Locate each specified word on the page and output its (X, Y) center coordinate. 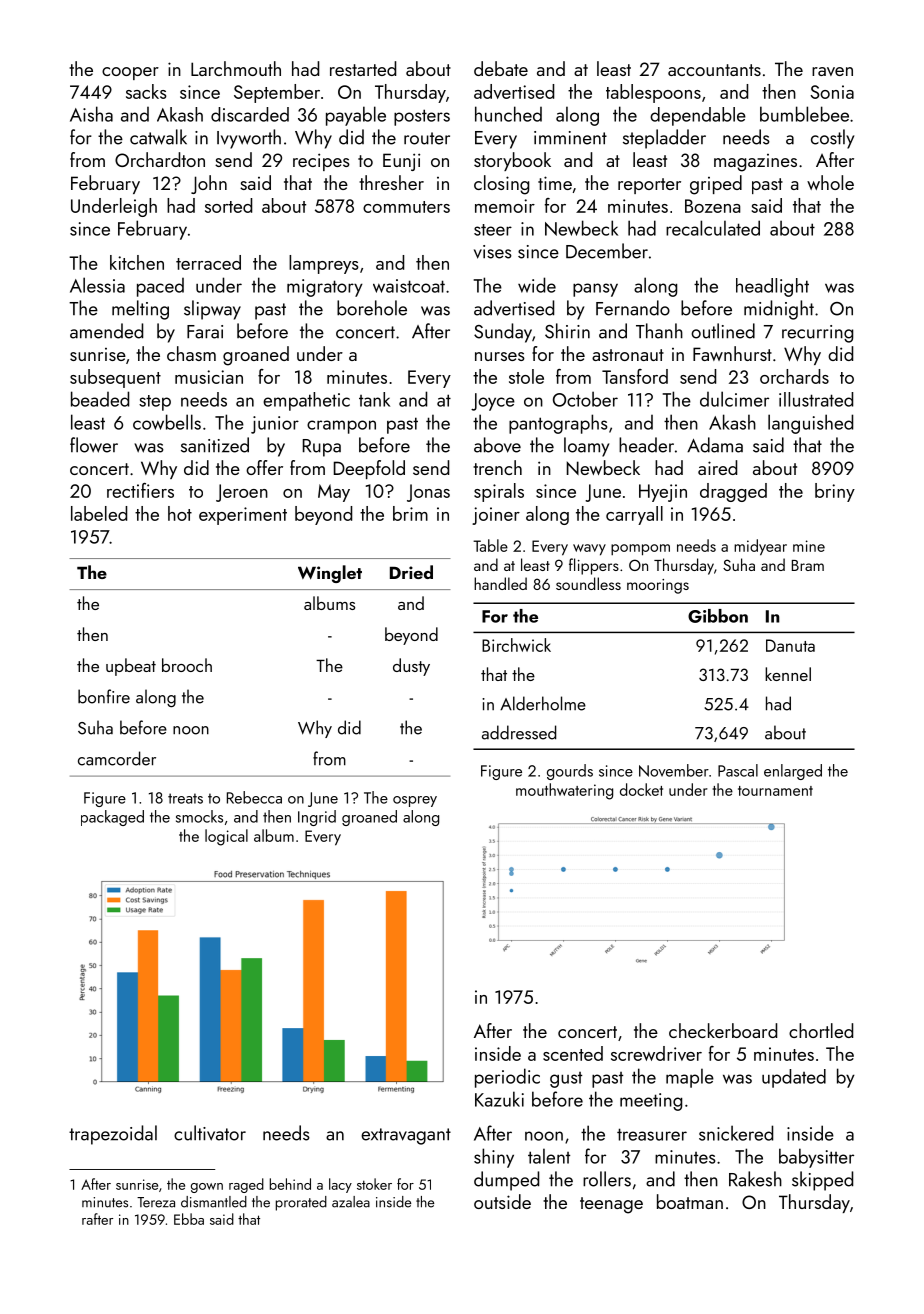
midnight (779, 310)
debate (501, 68)
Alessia (97, 285)
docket (641, 789)
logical (226, 837)
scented (573, 1053)
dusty (411, 667)
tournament (775, 791)
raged (246, 1185)
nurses (500, 356)
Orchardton (160, 159)
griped (716, 185)
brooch (187, 665)
